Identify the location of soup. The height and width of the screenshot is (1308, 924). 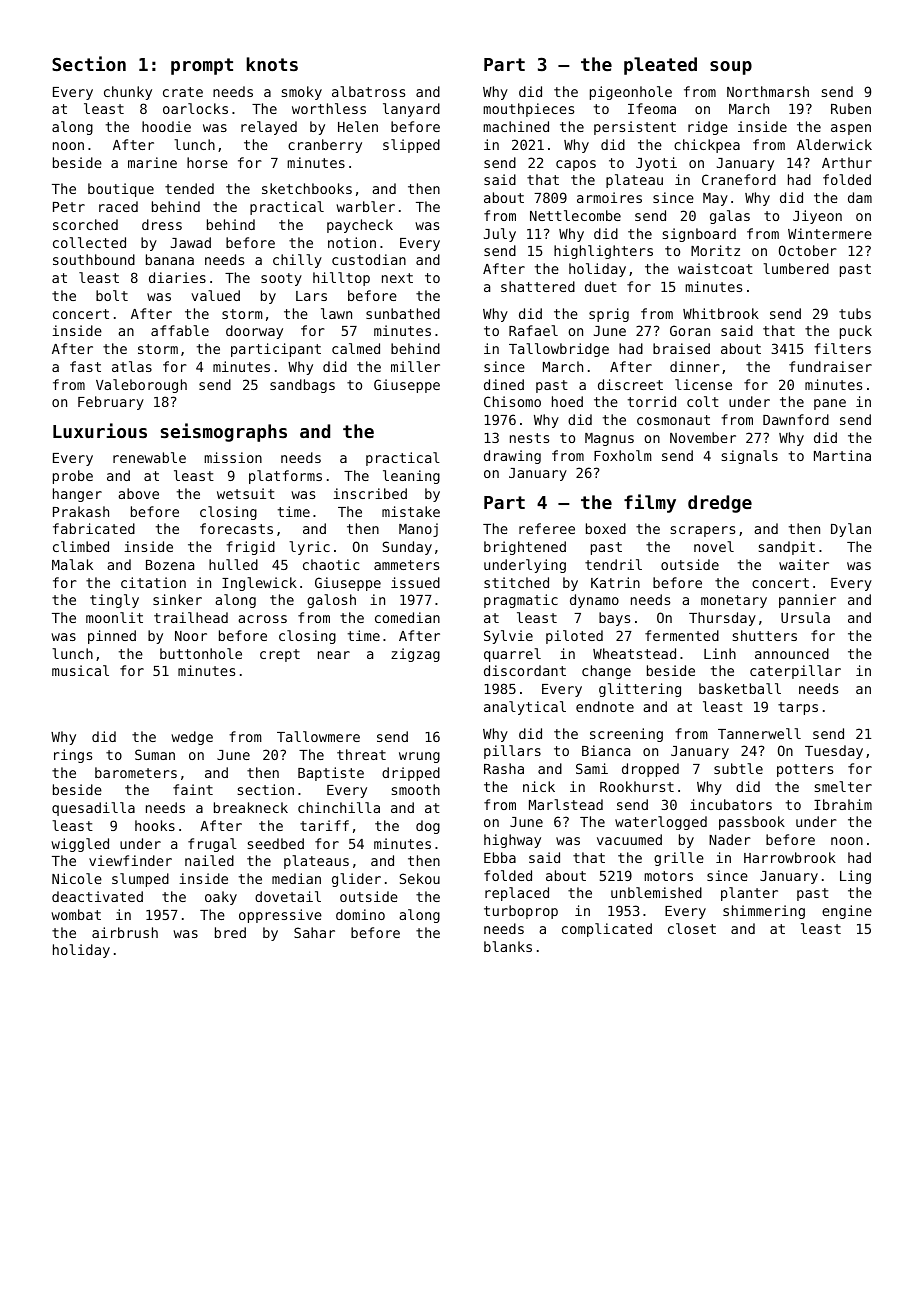
(731, 68).
